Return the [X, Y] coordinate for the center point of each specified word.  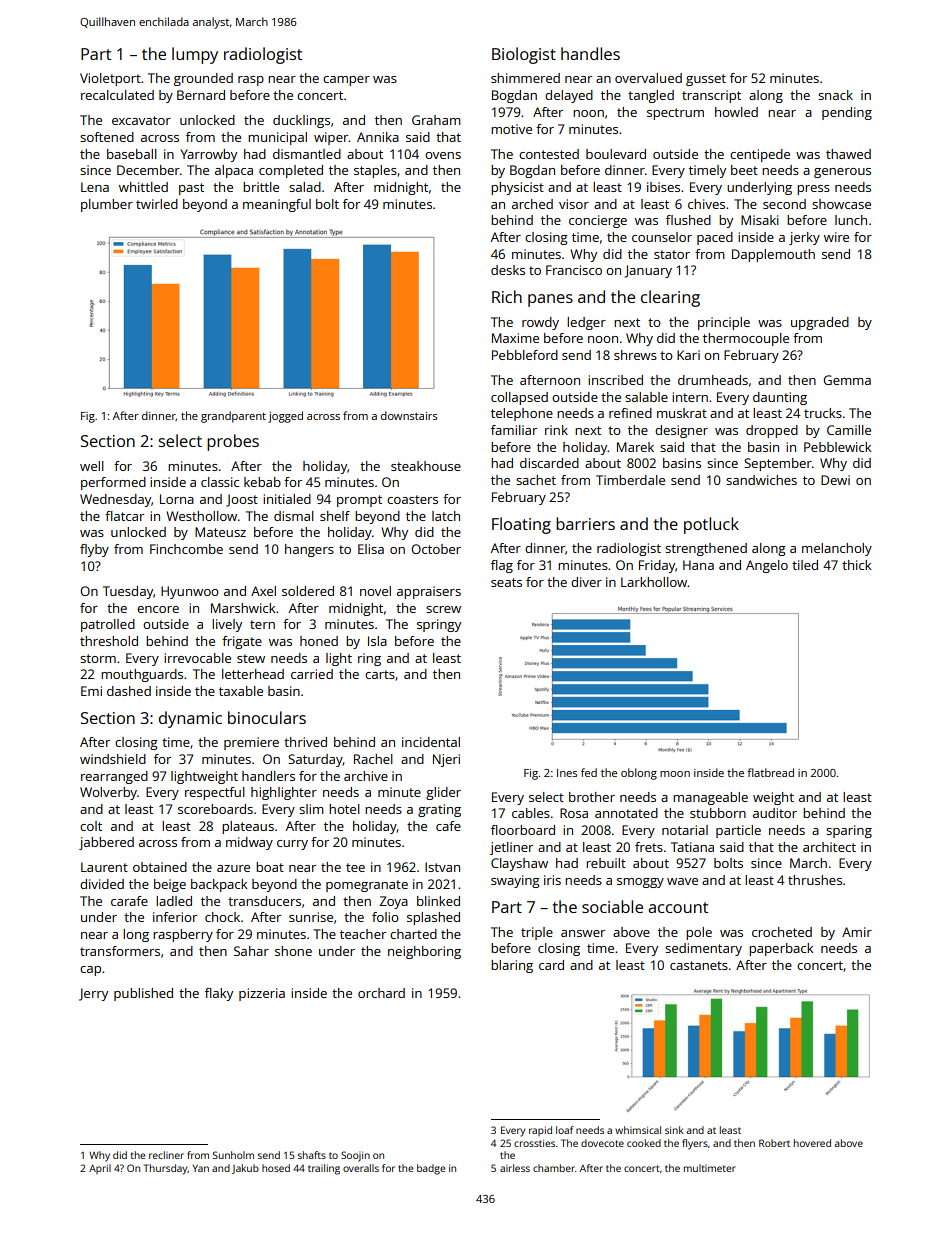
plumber [107, 205]
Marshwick [243, 608]
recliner [166, 1155]
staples [375, 171]
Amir [857, 932]
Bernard [201, 95]
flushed [688, 220]
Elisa [371, 549]
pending [847, 113]
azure [233, 868]
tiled [805, 565]
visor [574, 204]
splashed [433, 918]
